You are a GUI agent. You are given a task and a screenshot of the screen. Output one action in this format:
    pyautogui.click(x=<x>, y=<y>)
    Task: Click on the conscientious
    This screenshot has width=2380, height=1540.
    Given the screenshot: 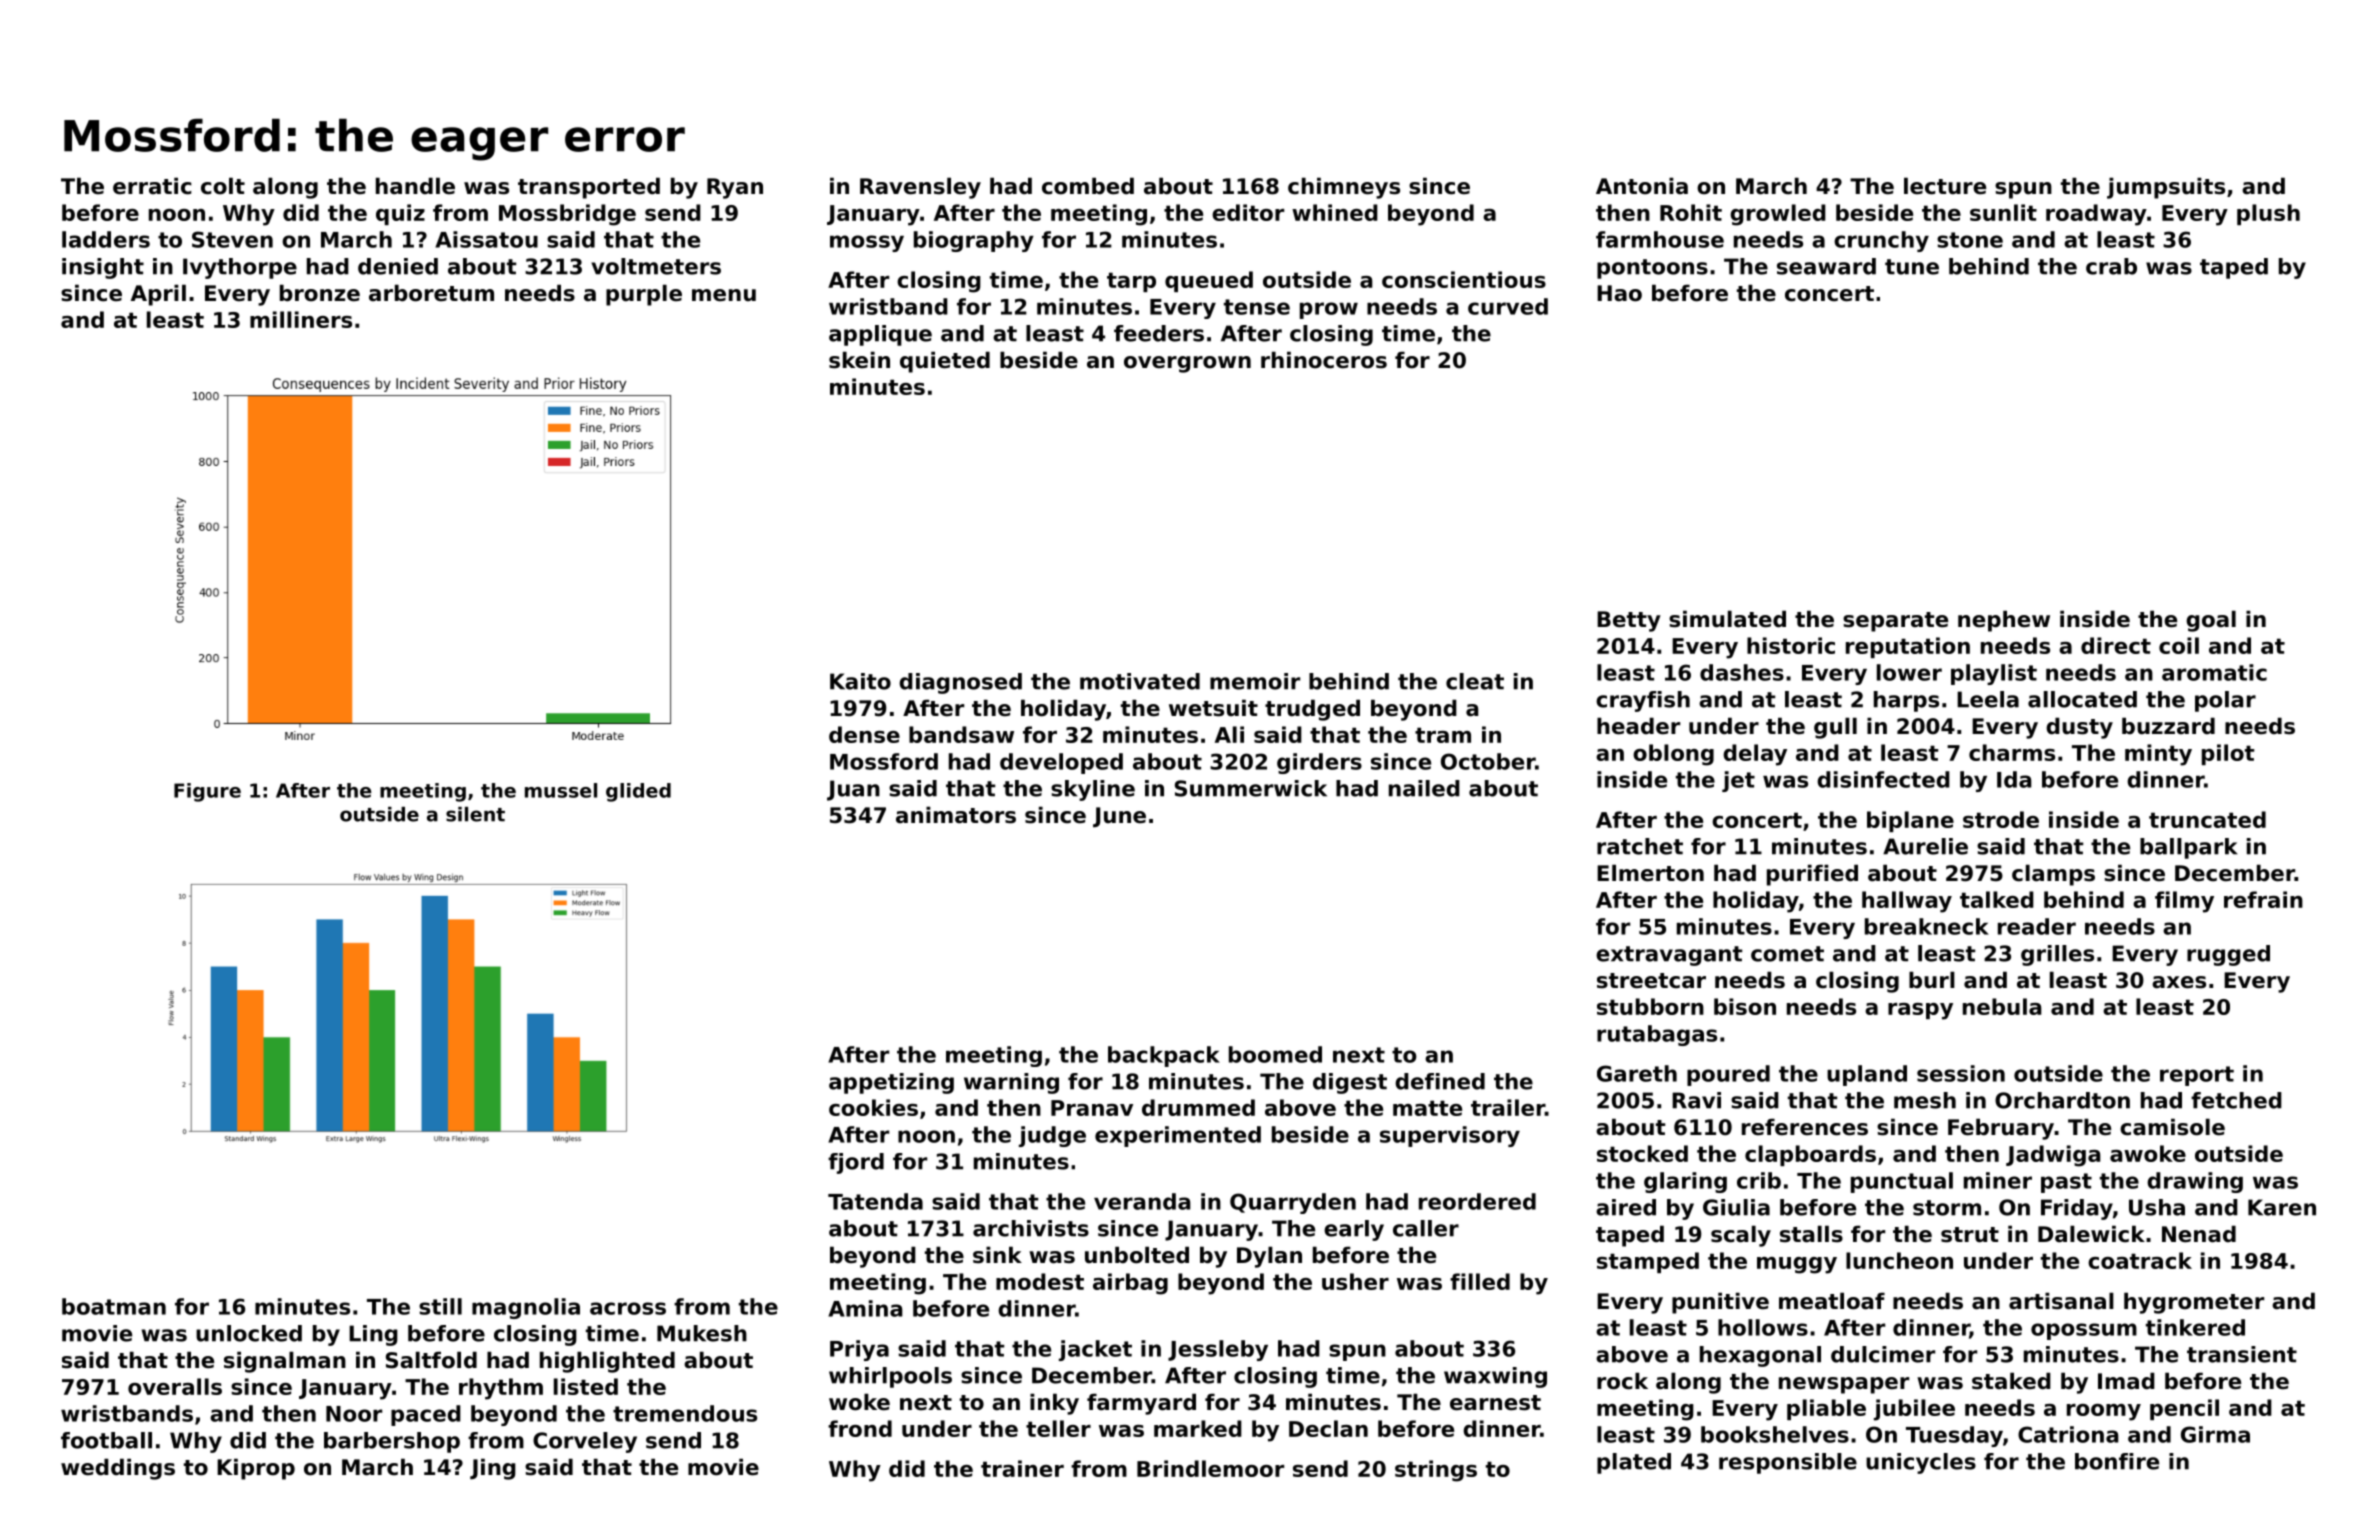 What is the action you would take?
    pyautogui.click(x=1464, y=279)
